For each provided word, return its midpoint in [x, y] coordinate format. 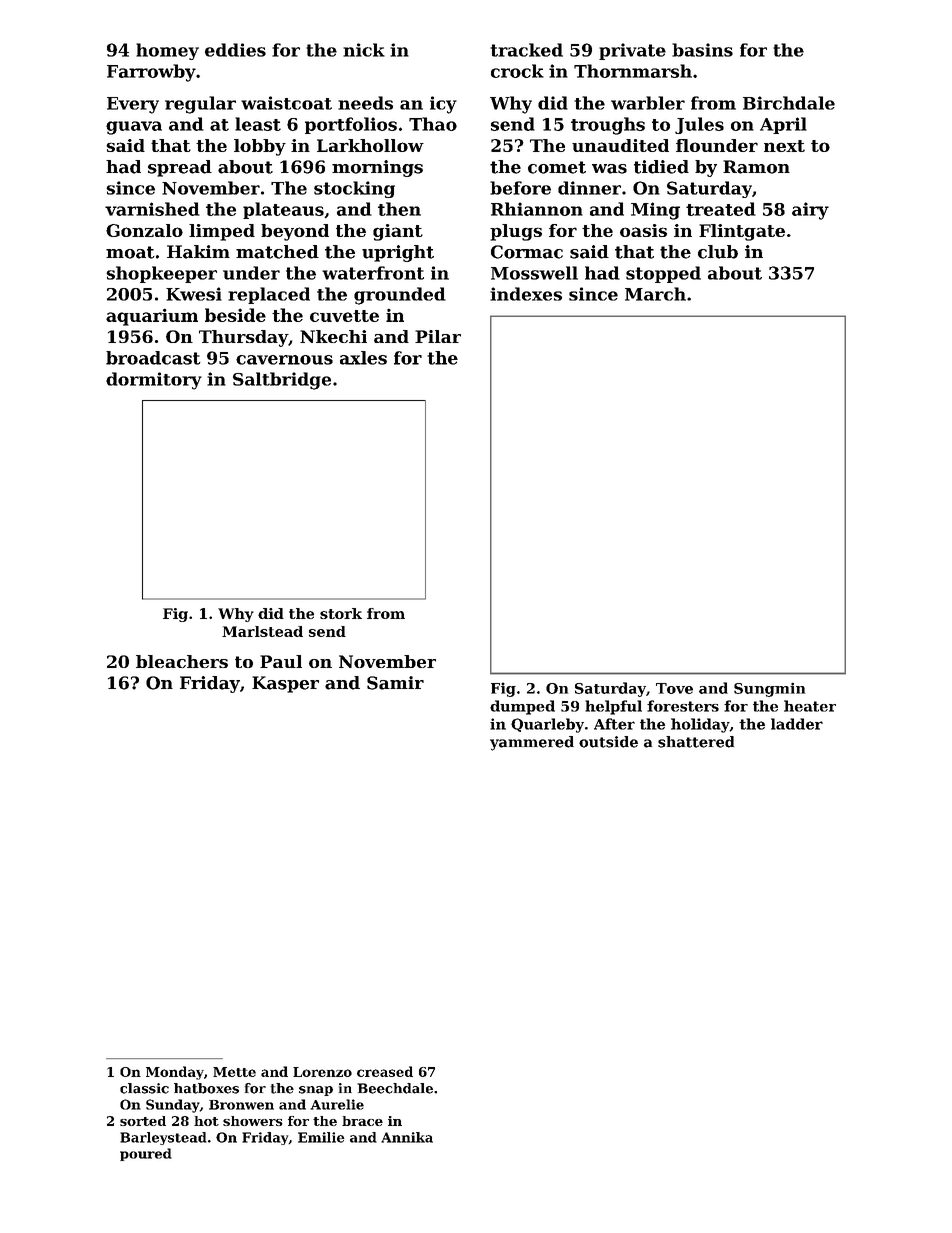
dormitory [154, 381]
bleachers [182, 661]
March [655, 294]
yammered [532, 743]
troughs [608, 126]
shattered [696, 742]
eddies [235, 50]
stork [341, 613]
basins [702, 50]
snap [316, 1091]
